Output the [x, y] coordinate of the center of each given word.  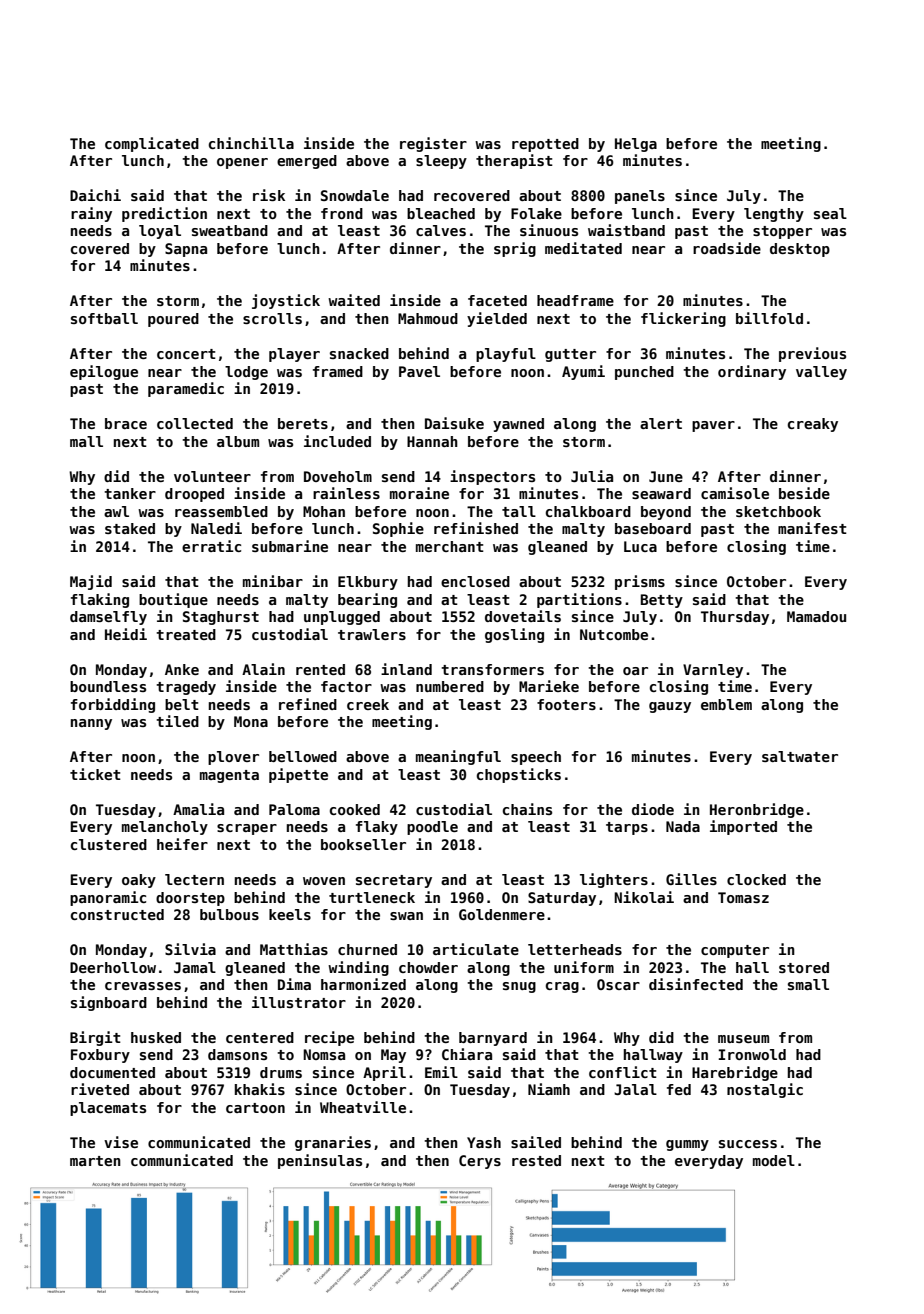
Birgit [95, 1038]
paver [713, 426]
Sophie [398, 529]
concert [186, 354]
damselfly [108, 618]
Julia [592, 476]
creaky [813, 425]
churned [367, 949]
